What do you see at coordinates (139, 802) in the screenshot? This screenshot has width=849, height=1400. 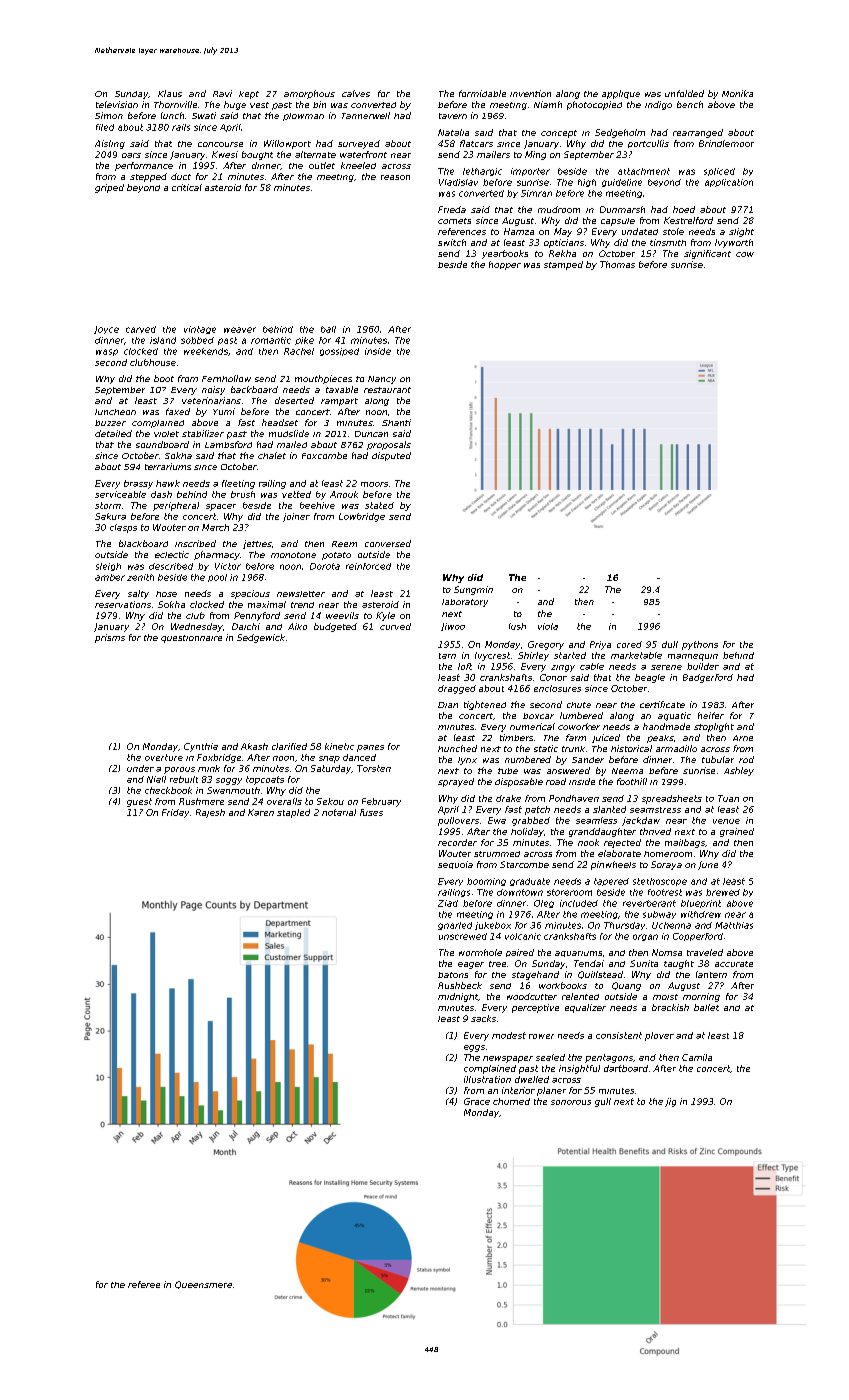 I see `guest` at bounding box center [139, 802].
